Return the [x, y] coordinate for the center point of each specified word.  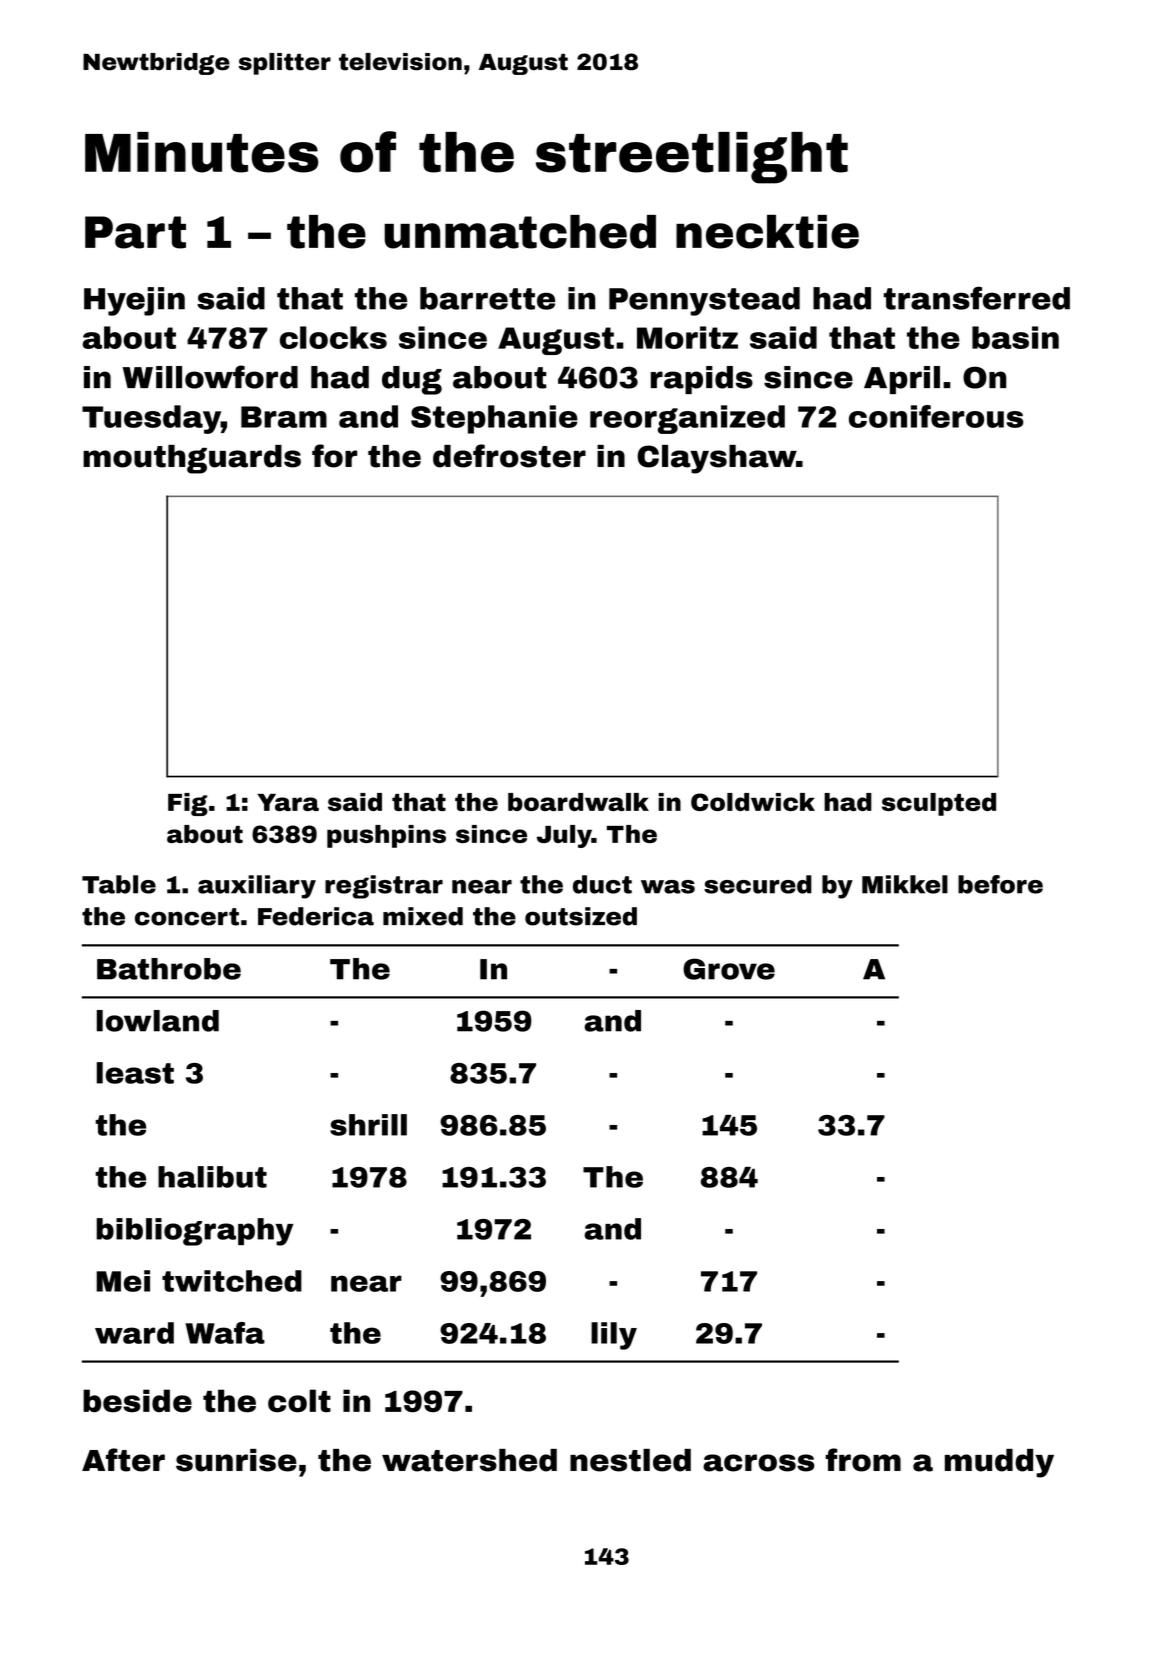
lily [614, 1336]
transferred [977, 298]
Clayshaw [716, 459]
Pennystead [704, 301]
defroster [509, 456]
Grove [729, 969]
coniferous [936, 416]
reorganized [687, 419]
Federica [316, 916]
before [1000, 884]
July [564, 836]
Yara [288, 802]
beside [137, 1401]
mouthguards [192, 459]
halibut [212, 1177]
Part [135, 232]
